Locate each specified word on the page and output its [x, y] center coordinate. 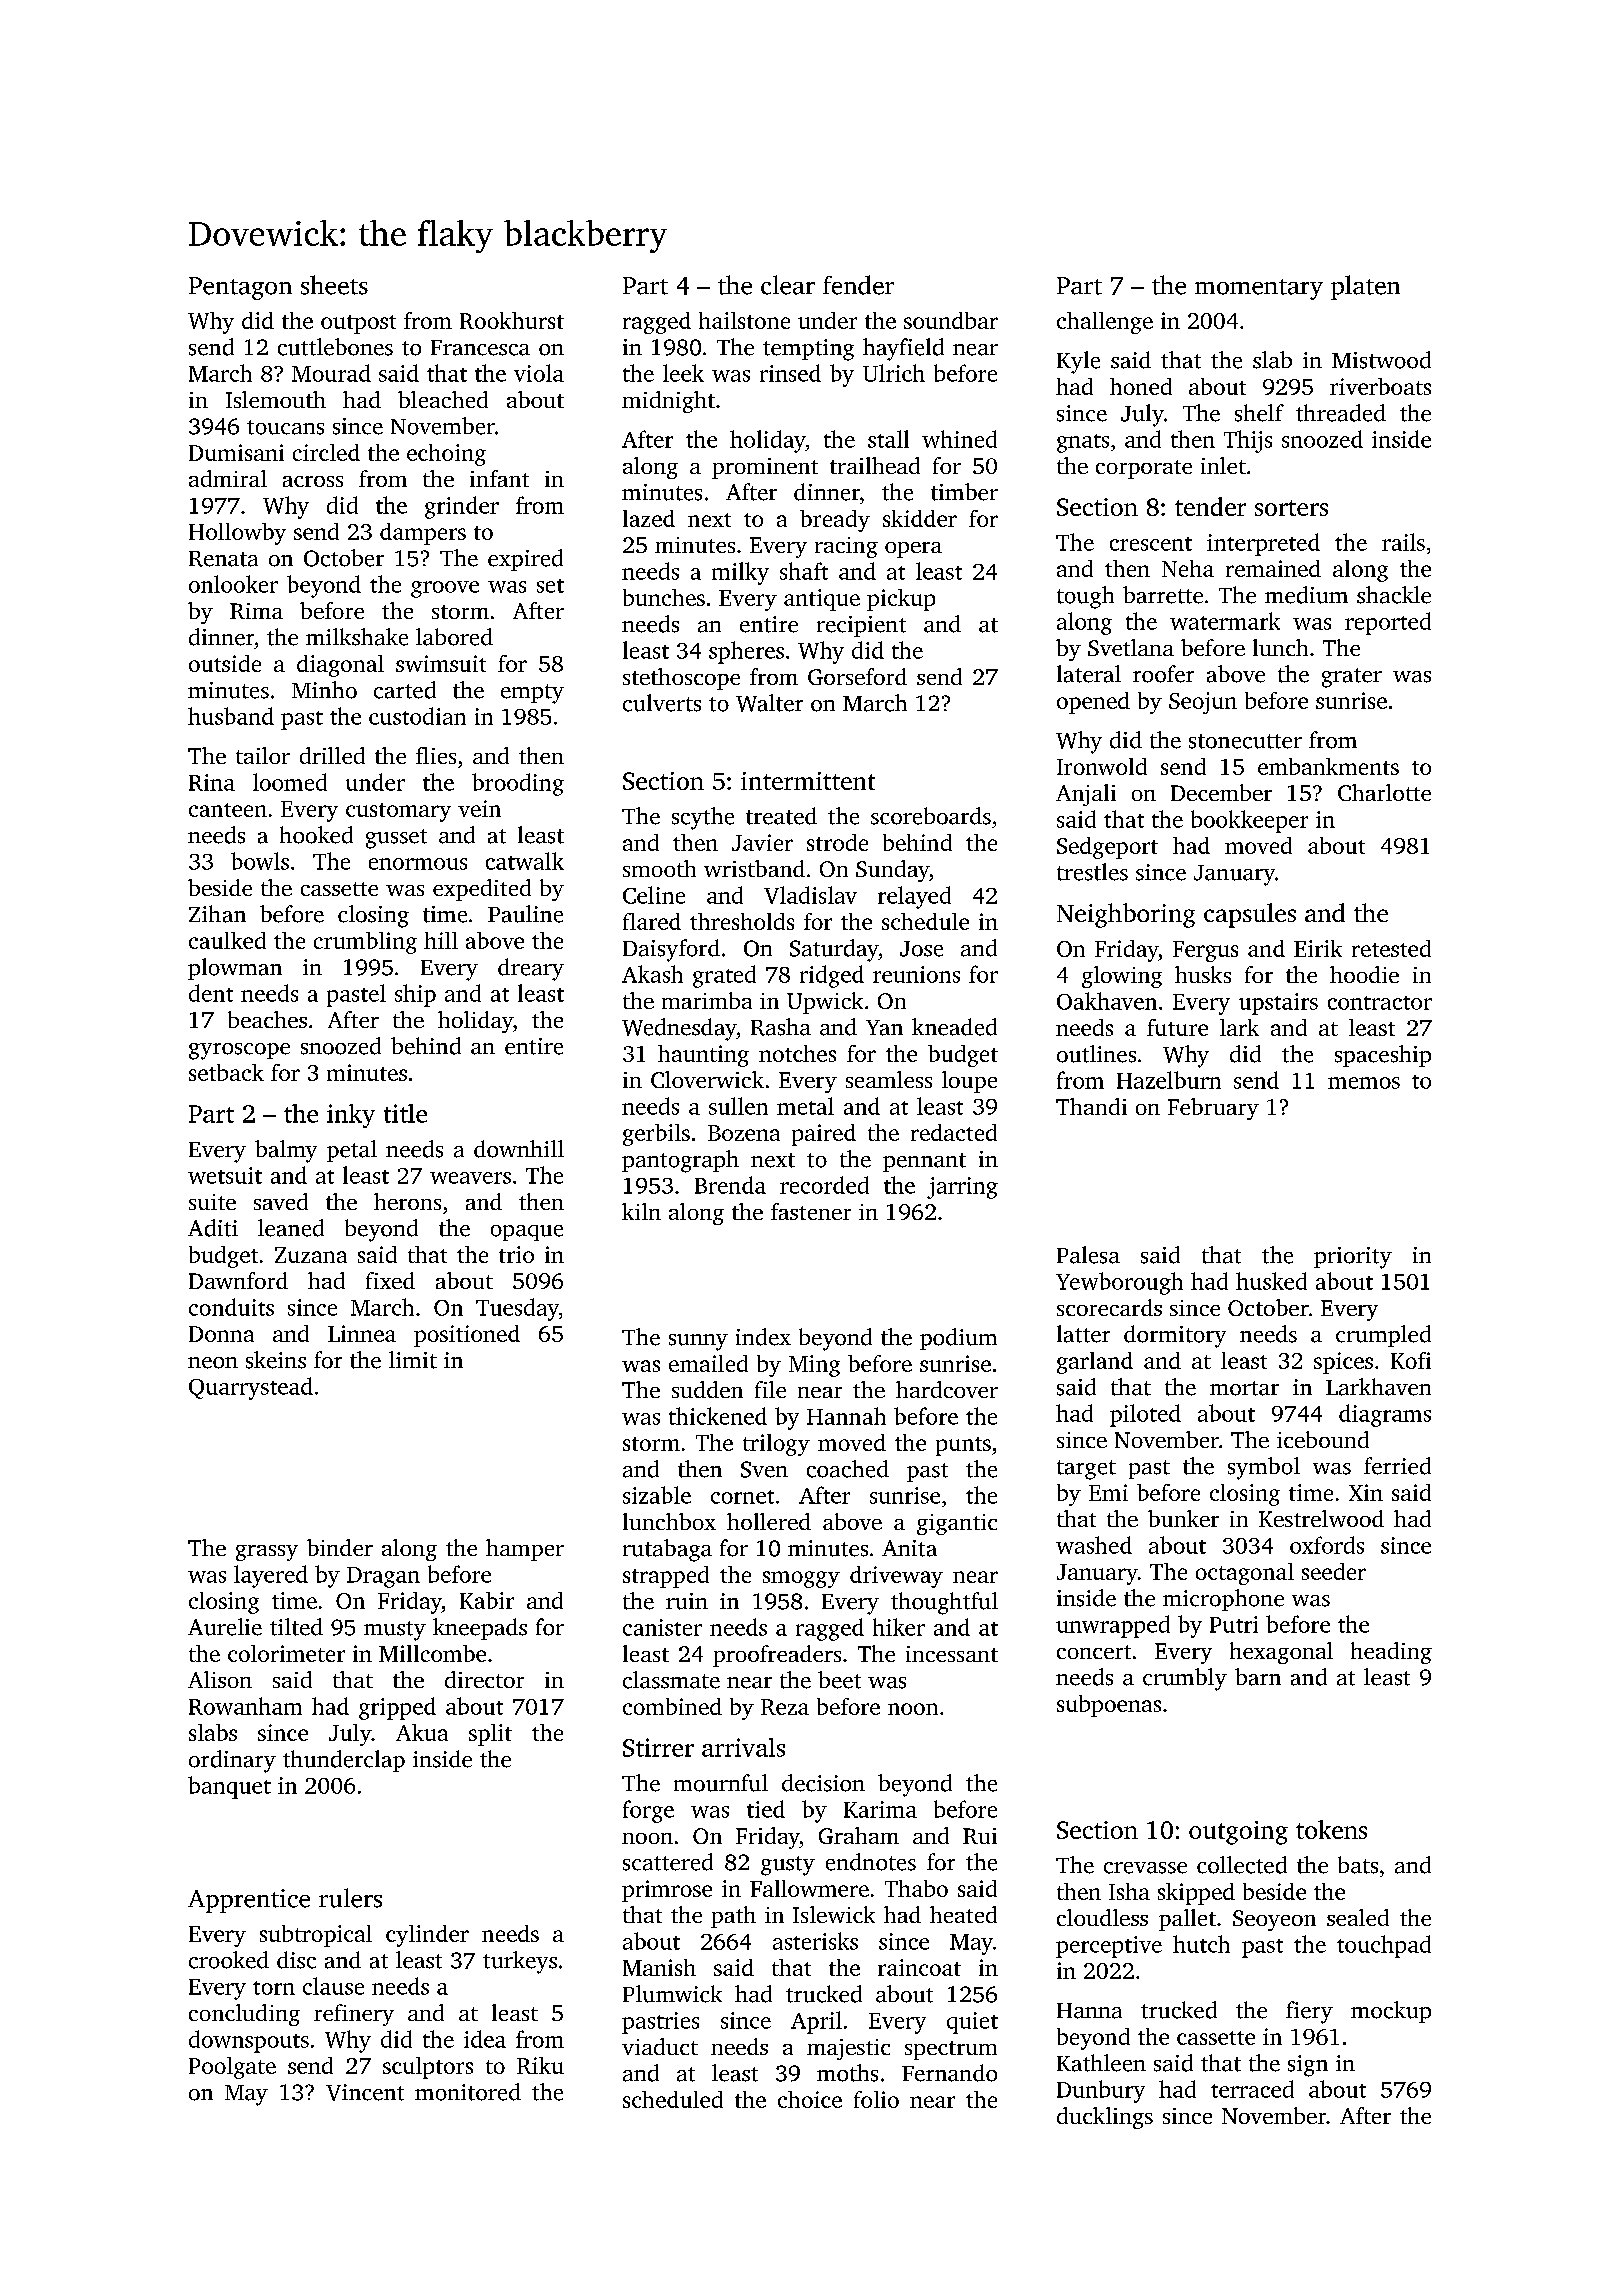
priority [1353, 1258]
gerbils [656, 1135]
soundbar [951, 320]
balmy [286, 1151]
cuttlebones [335, 347]
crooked [229, 1960]
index [763, 1337]
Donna [221, 1334]
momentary [1259, 289]
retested [1391, 948]
